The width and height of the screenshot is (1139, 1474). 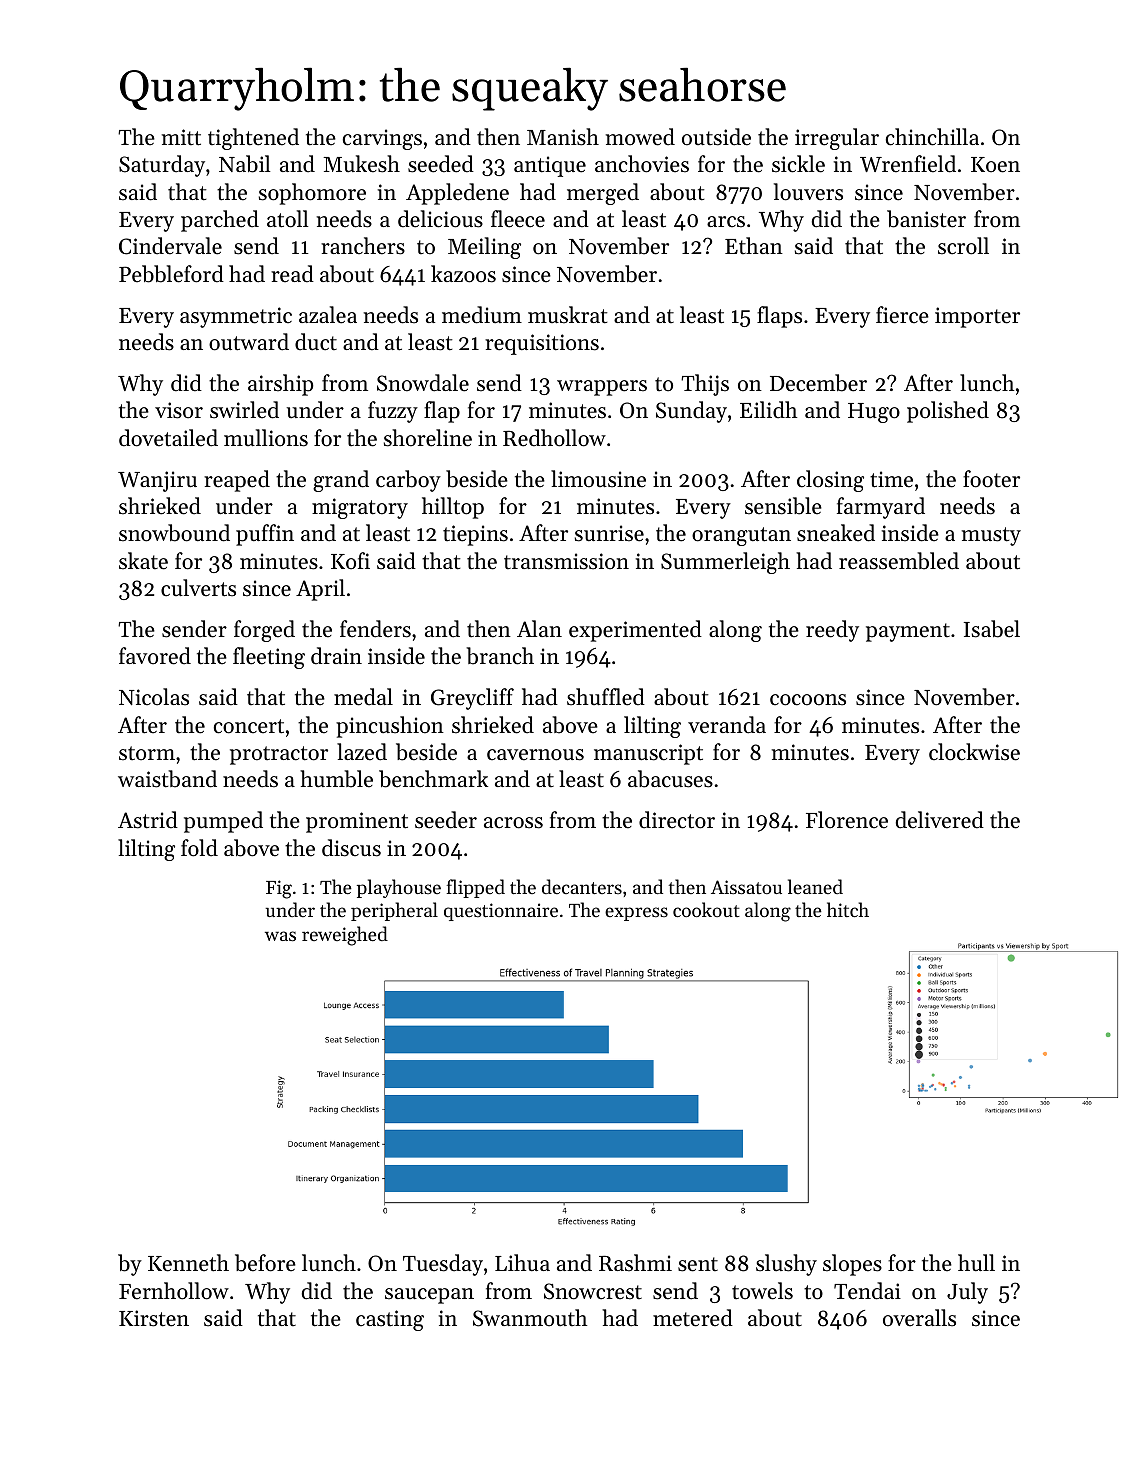 I want to click on Hugo, so click(x=874, y=413).
